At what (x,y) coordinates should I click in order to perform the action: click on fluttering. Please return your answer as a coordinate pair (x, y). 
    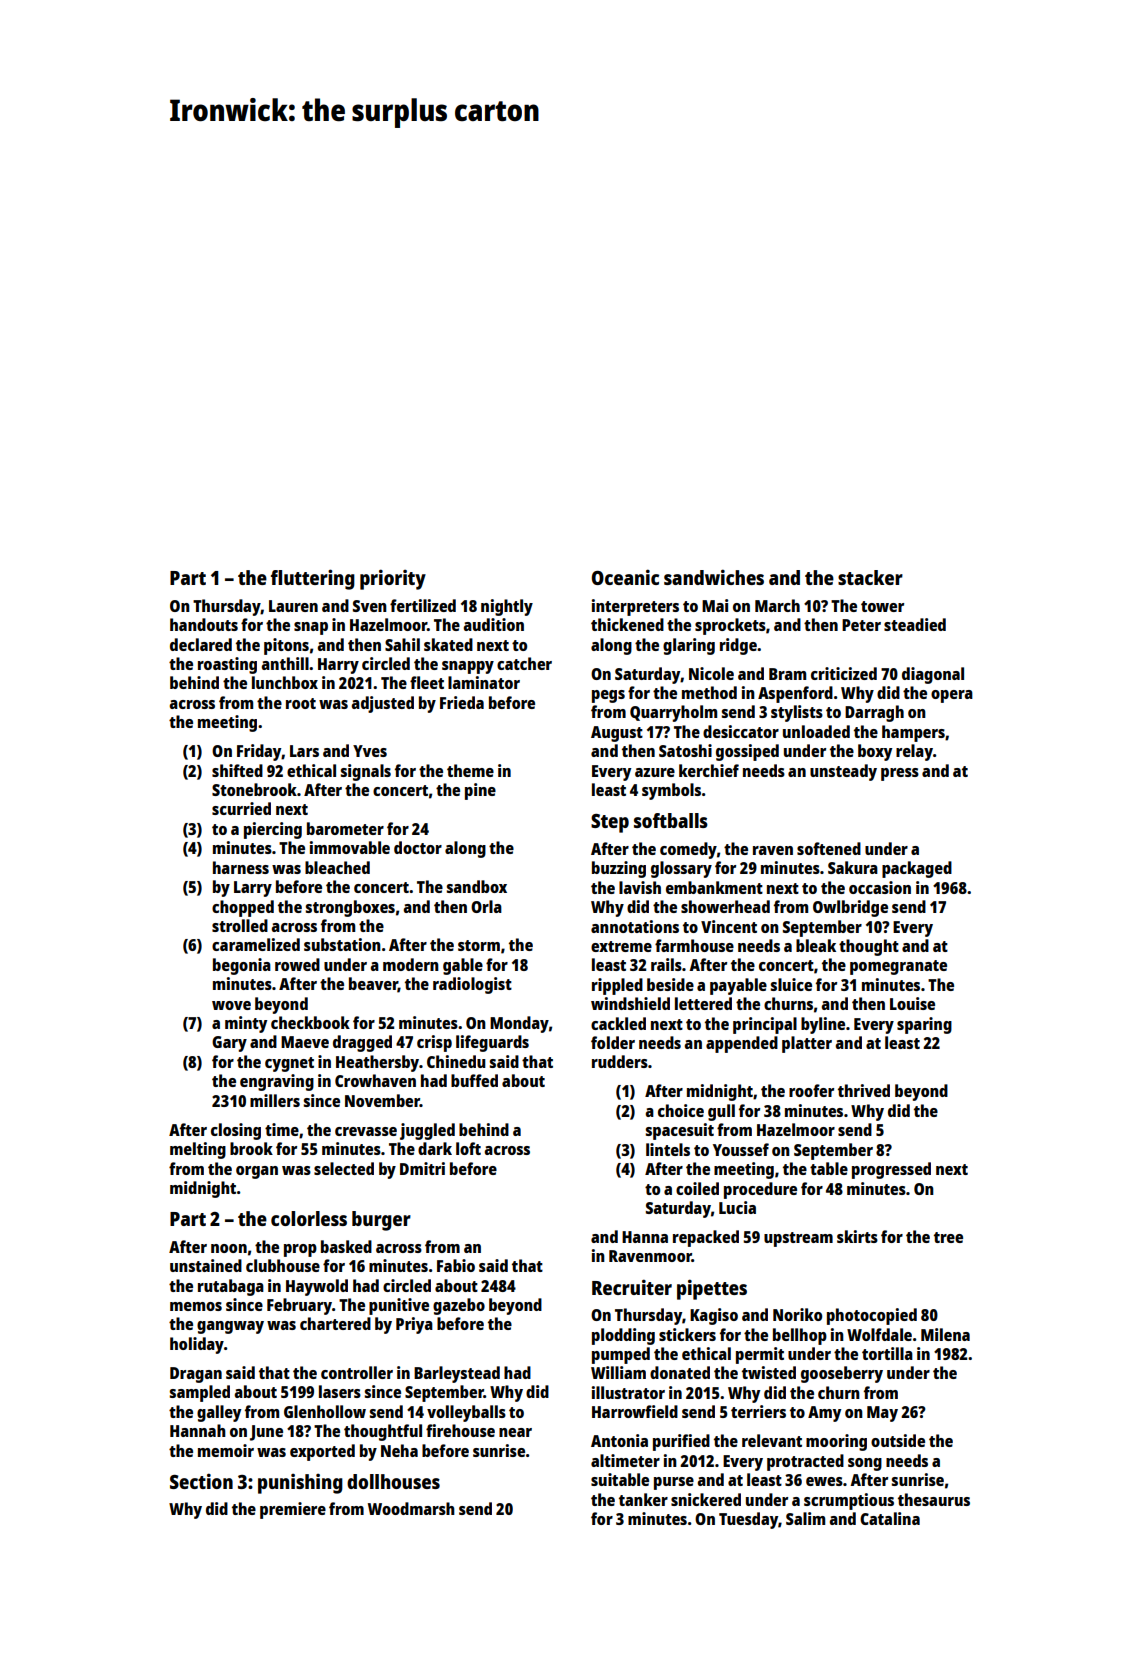
    Looking at the image, I should click on (313, 579).
